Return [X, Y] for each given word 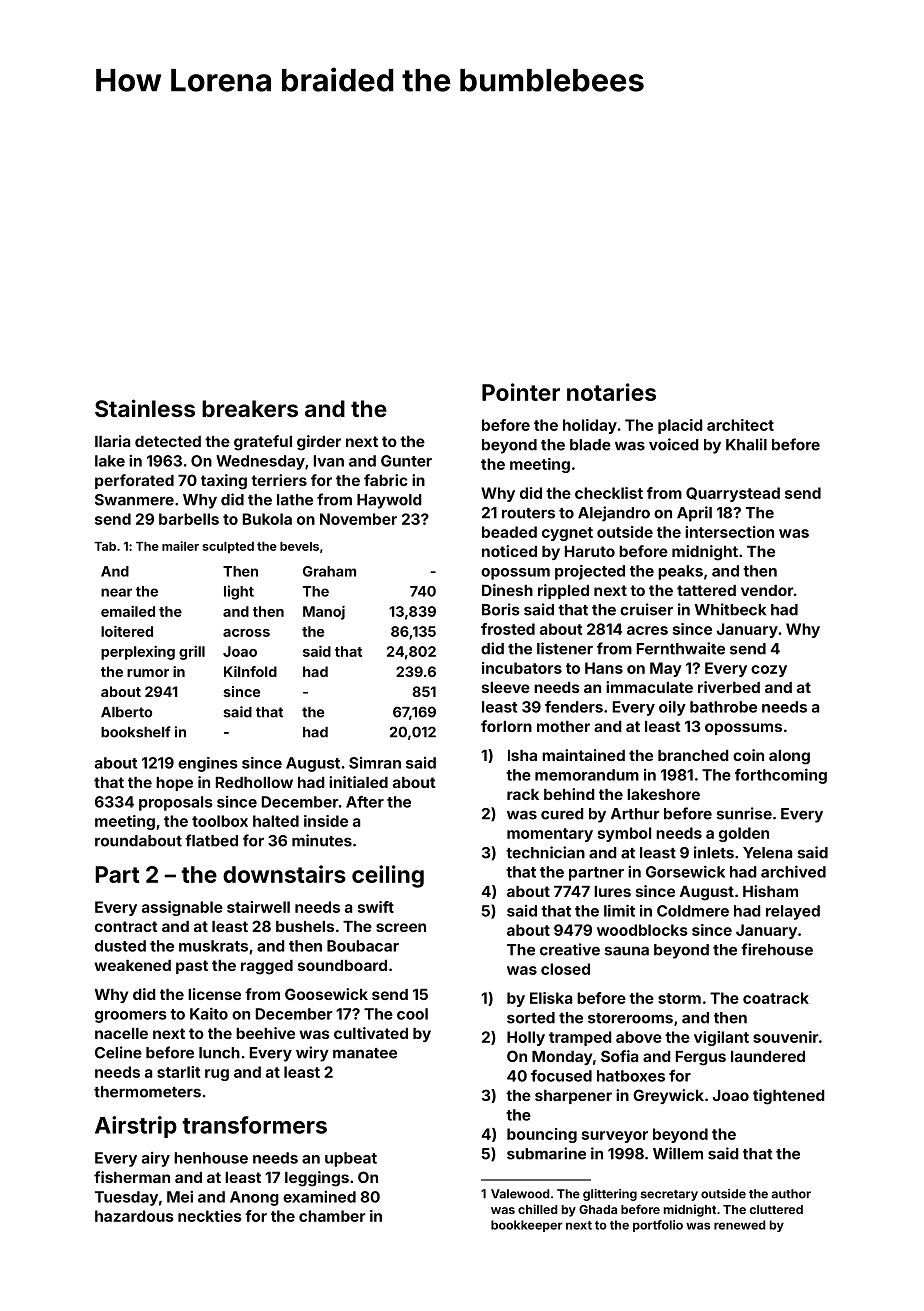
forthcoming [781, 776]
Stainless [145, 408]
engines [208, 764]
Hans [604, 668]
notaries [611, 392]
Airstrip [136, 1127]
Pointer [521, 392]
